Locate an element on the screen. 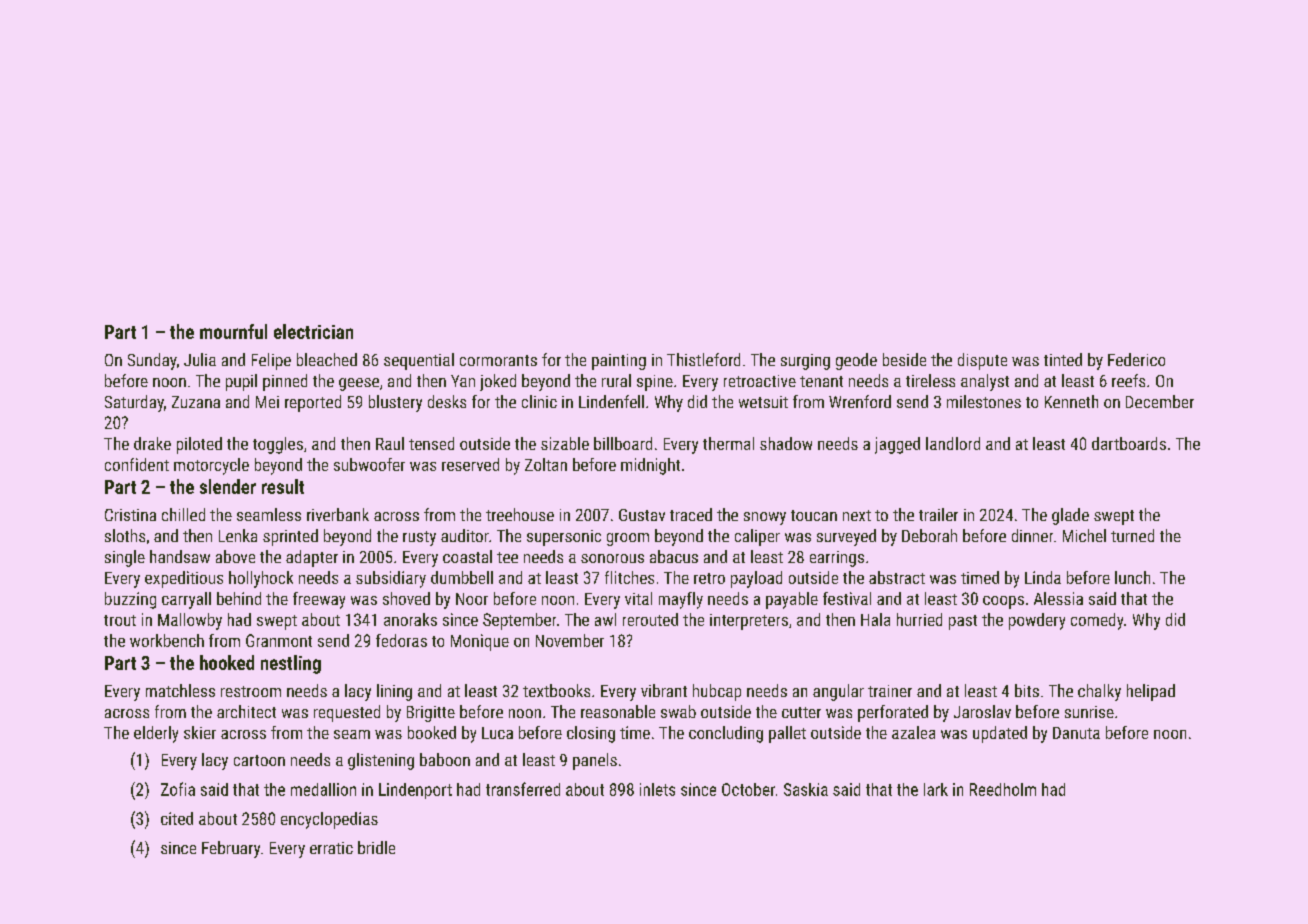  coastal is located at coordinates (467, 556).
